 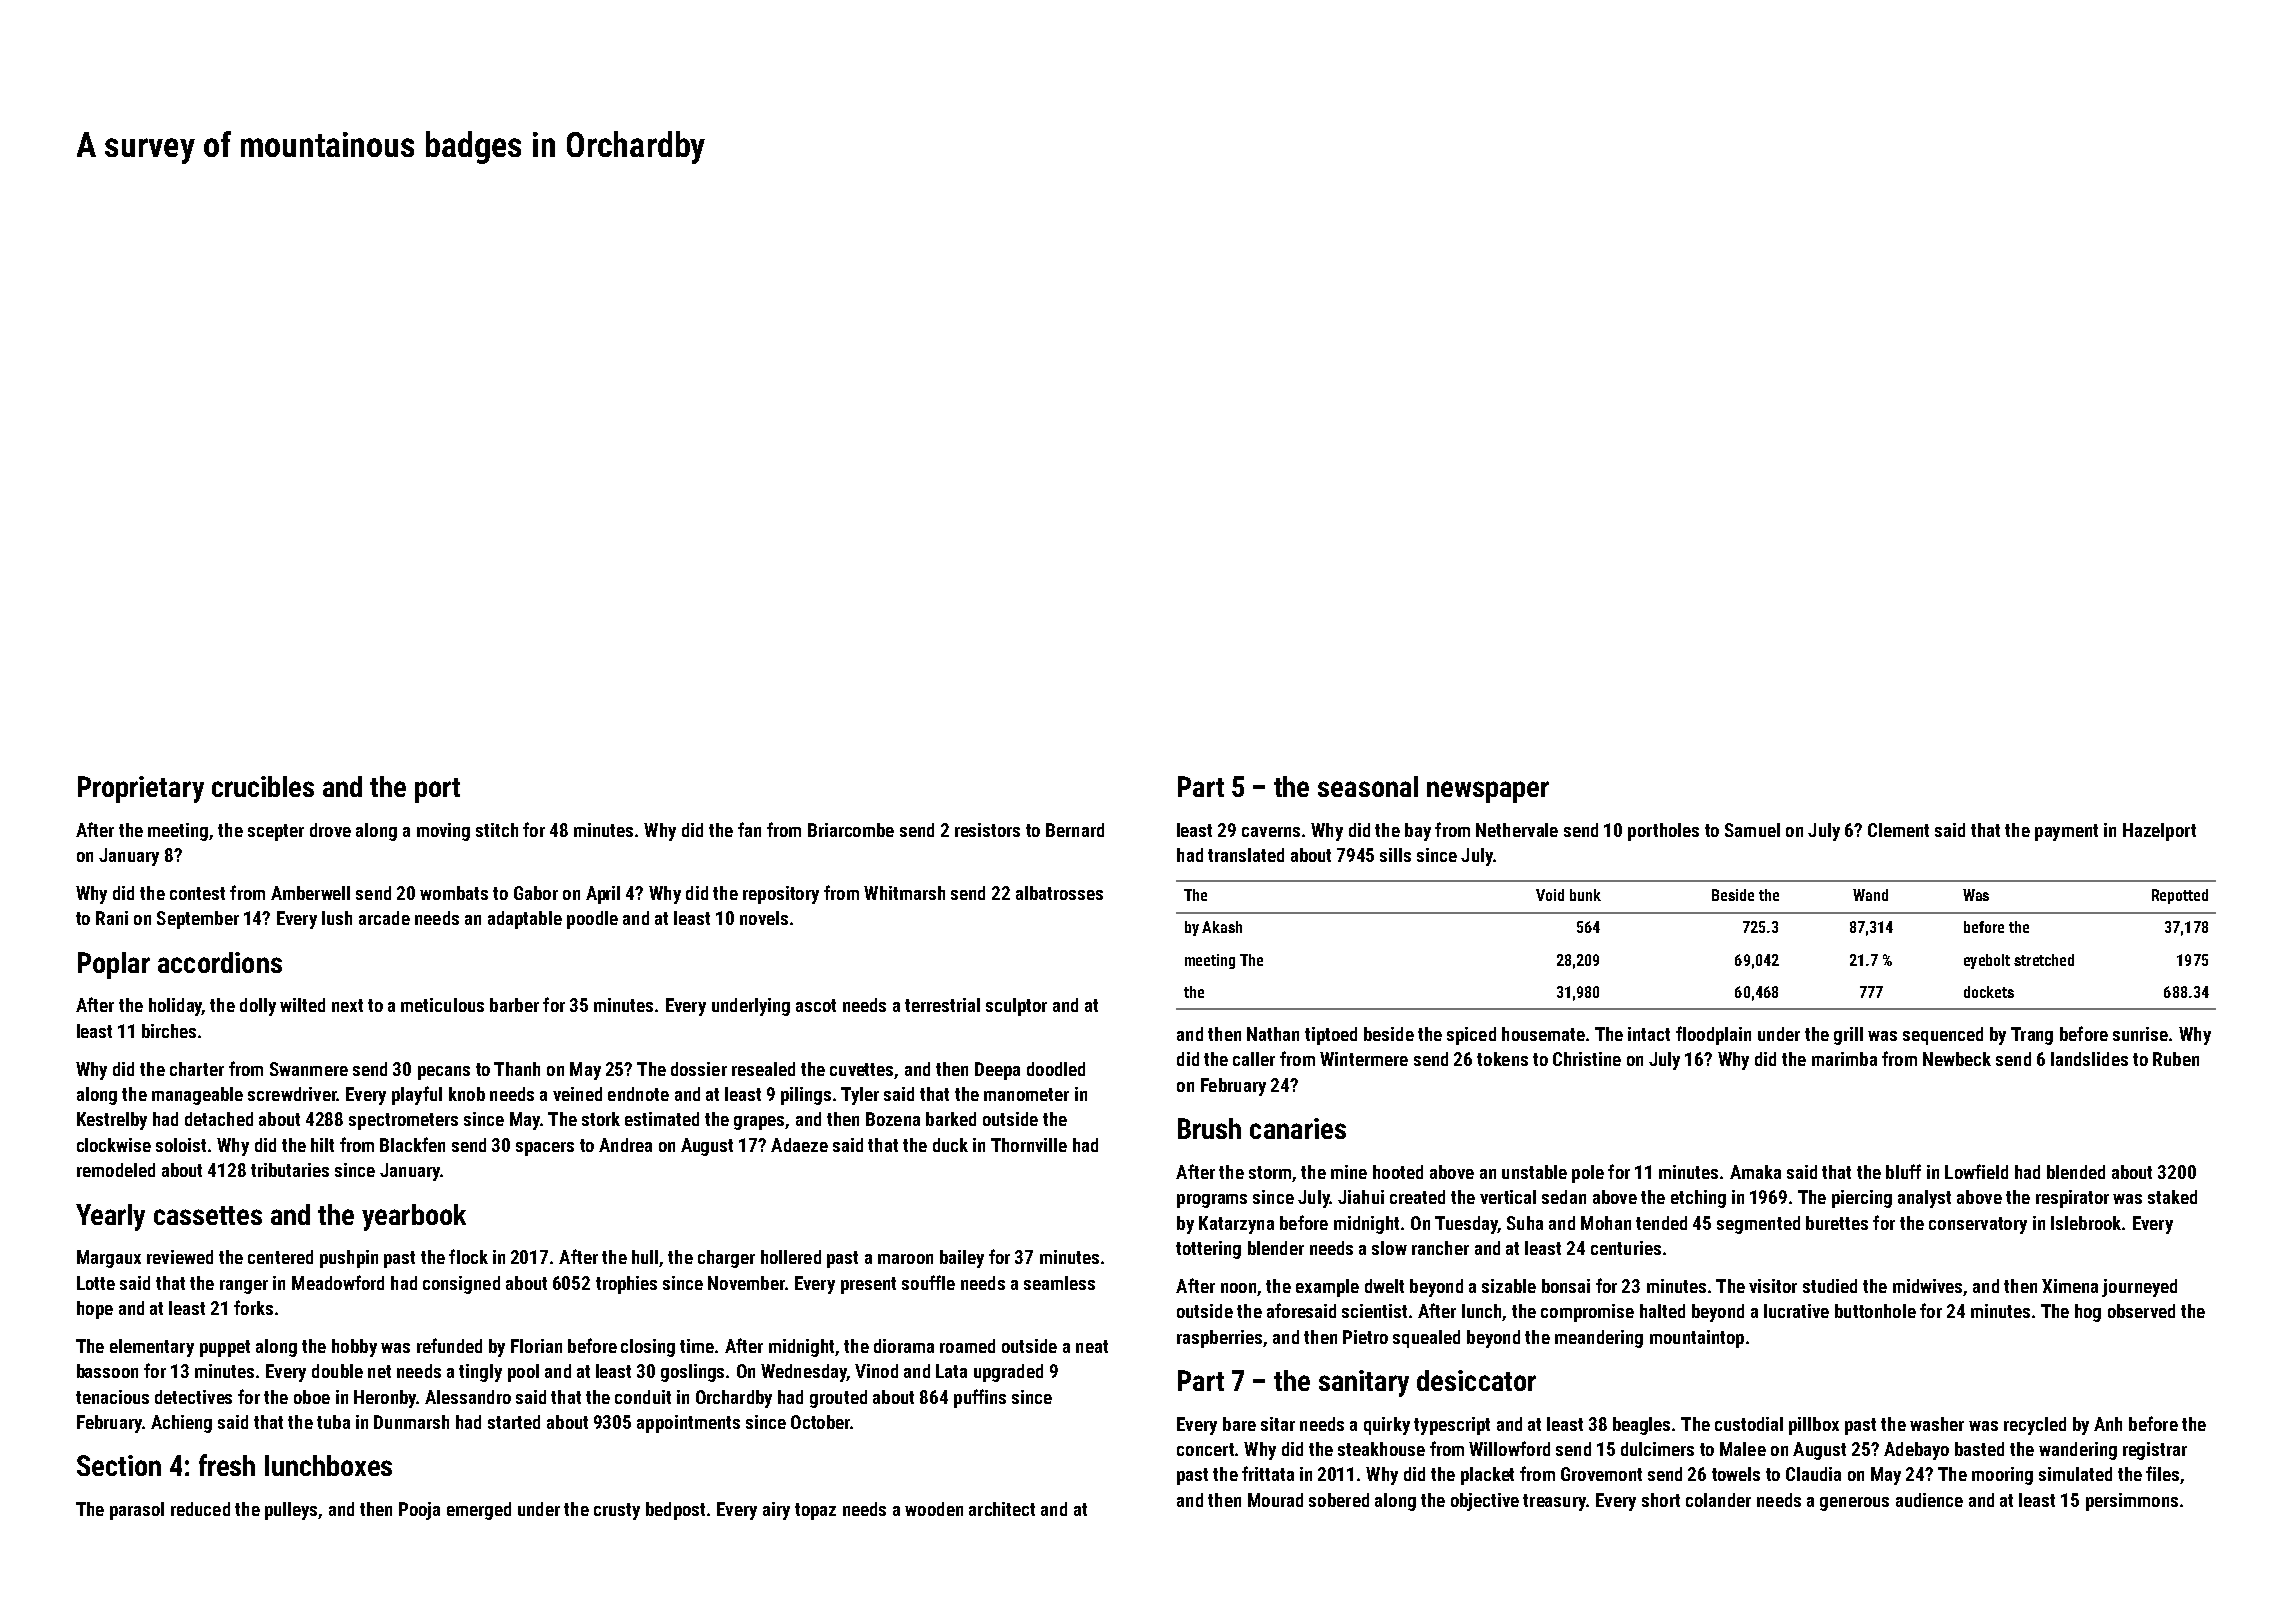 What do you see at coordinates (1219, 1339) in the screenshot?
I see `raspberries` at bounding box center [1219, 1339].
